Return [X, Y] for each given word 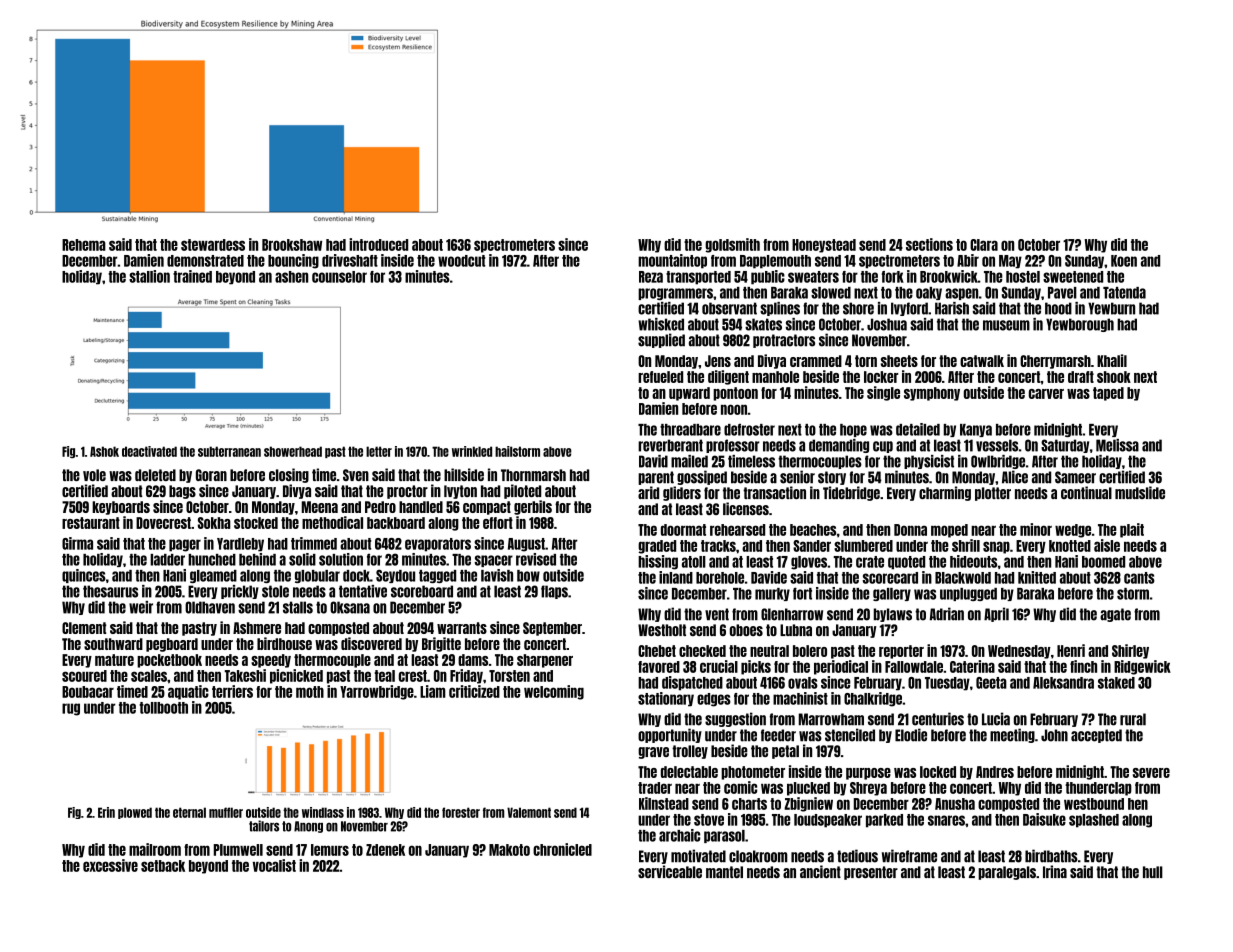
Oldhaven [210, 607]
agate [1115, 615]
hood [1058, 308]
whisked [661, 324]
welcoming [554, 692]
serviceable [670, 871]
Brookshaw [292, 245]
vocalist [274, 865]
